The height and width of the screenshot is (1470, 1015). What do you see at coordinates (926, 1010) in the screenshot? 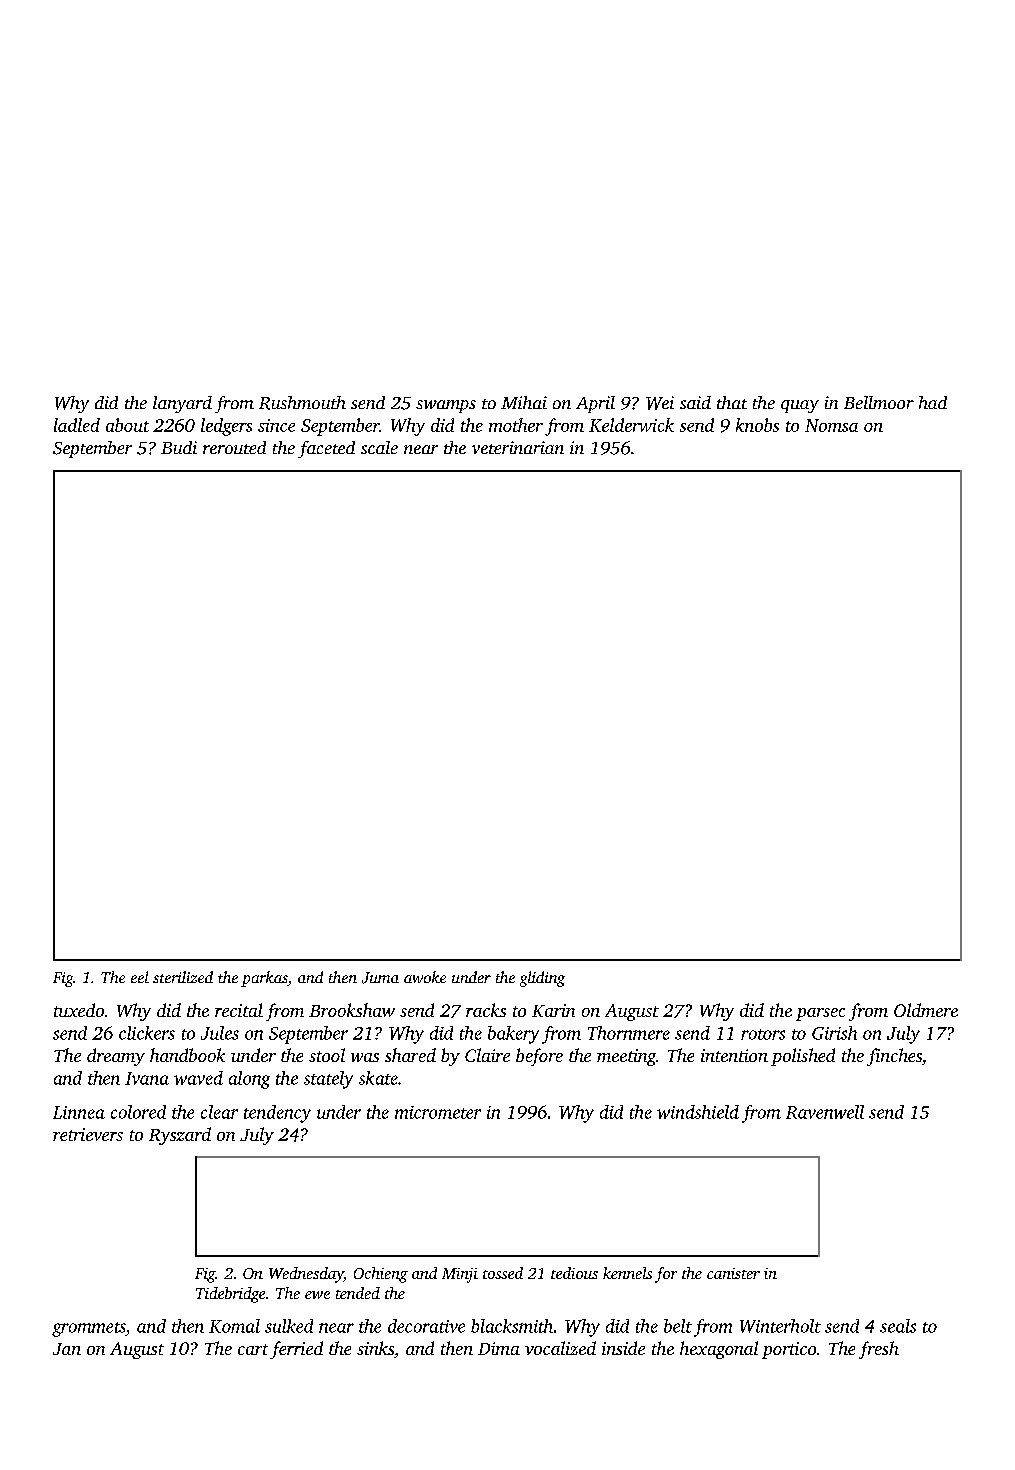
I see `Oldmere` at bounding box center [926, 1010].
